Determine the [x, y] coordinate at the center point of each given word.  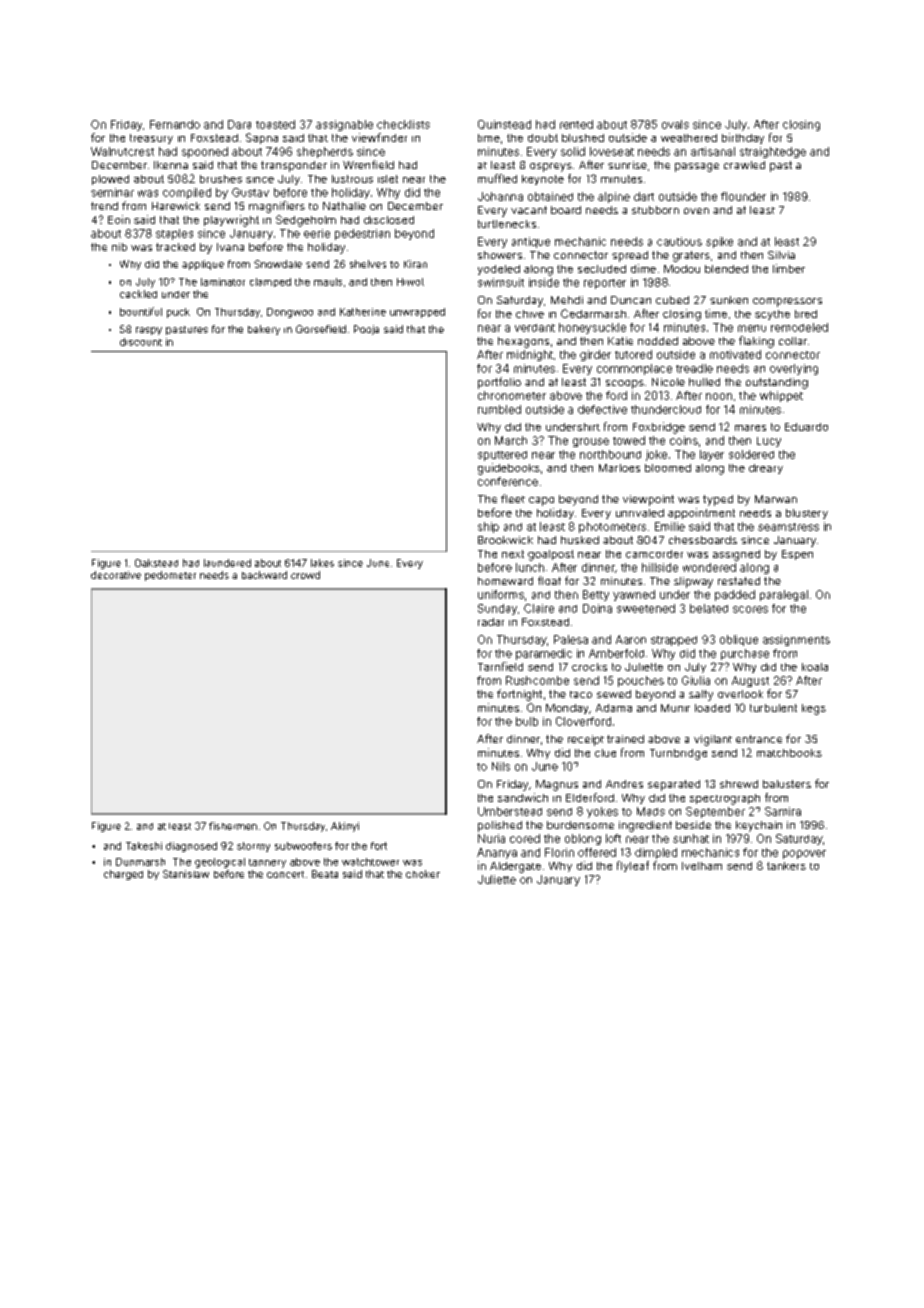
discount [141, 342]
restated [739, 581]
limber [789, 268]
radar [491, 622]
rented [576, 124]
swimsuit [501, 282]
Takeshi [144, 846]
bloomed [668, 468]
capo [541, 501]
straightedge [773, 152]
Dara [239, 124]
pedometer [170, 576]
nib [119, 247]
